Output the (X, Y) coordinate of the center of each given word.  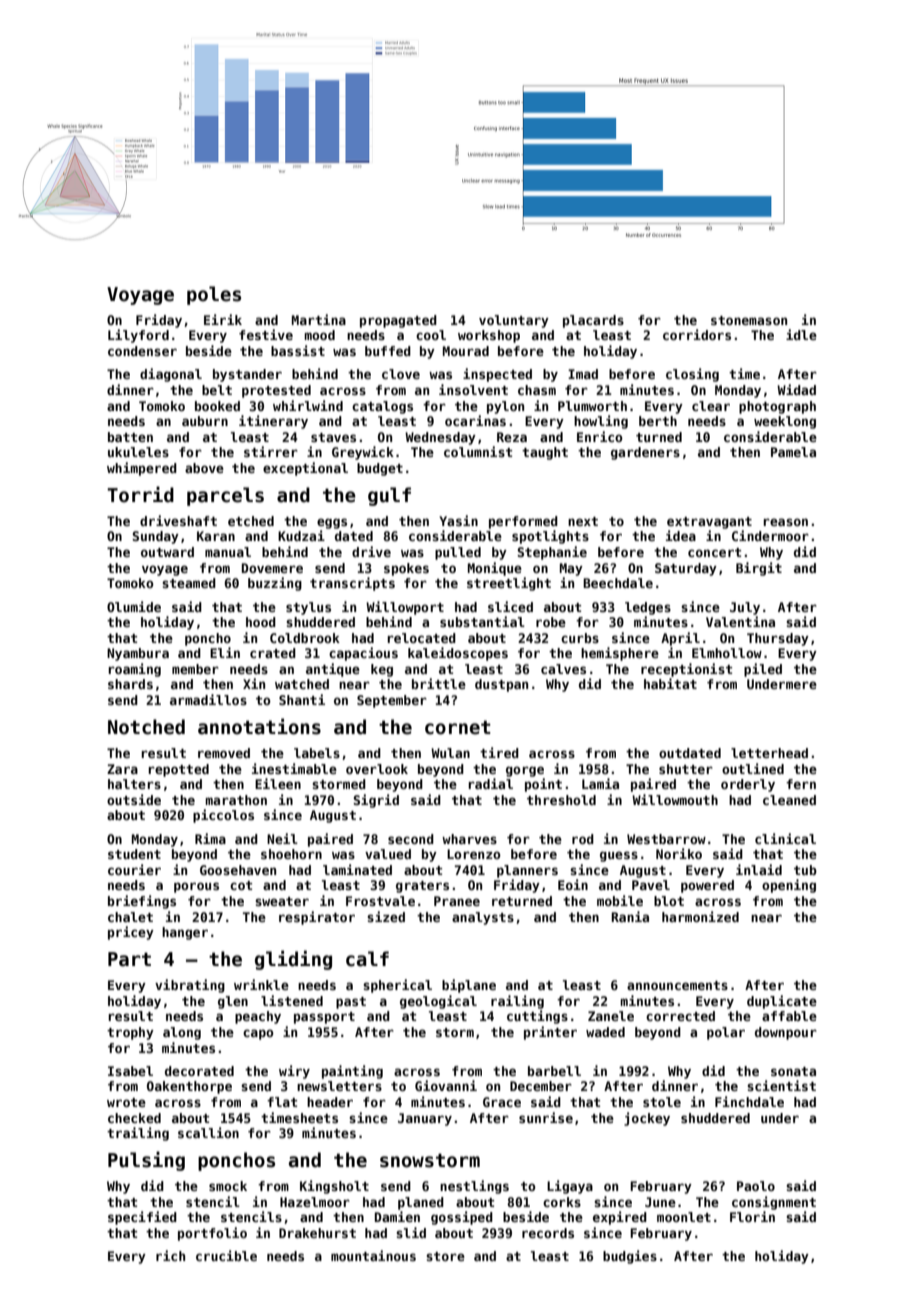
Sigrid (376, 801)
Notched (146, 727)
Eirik (223, 319)
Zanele (611, 1016)
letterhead (769, 753)
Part (129, 959)
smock (228, 1186)
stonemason (749, 320)
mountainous (373, 1255)
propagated (398, 321)
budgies (630, 1257)
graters (422, 887)
